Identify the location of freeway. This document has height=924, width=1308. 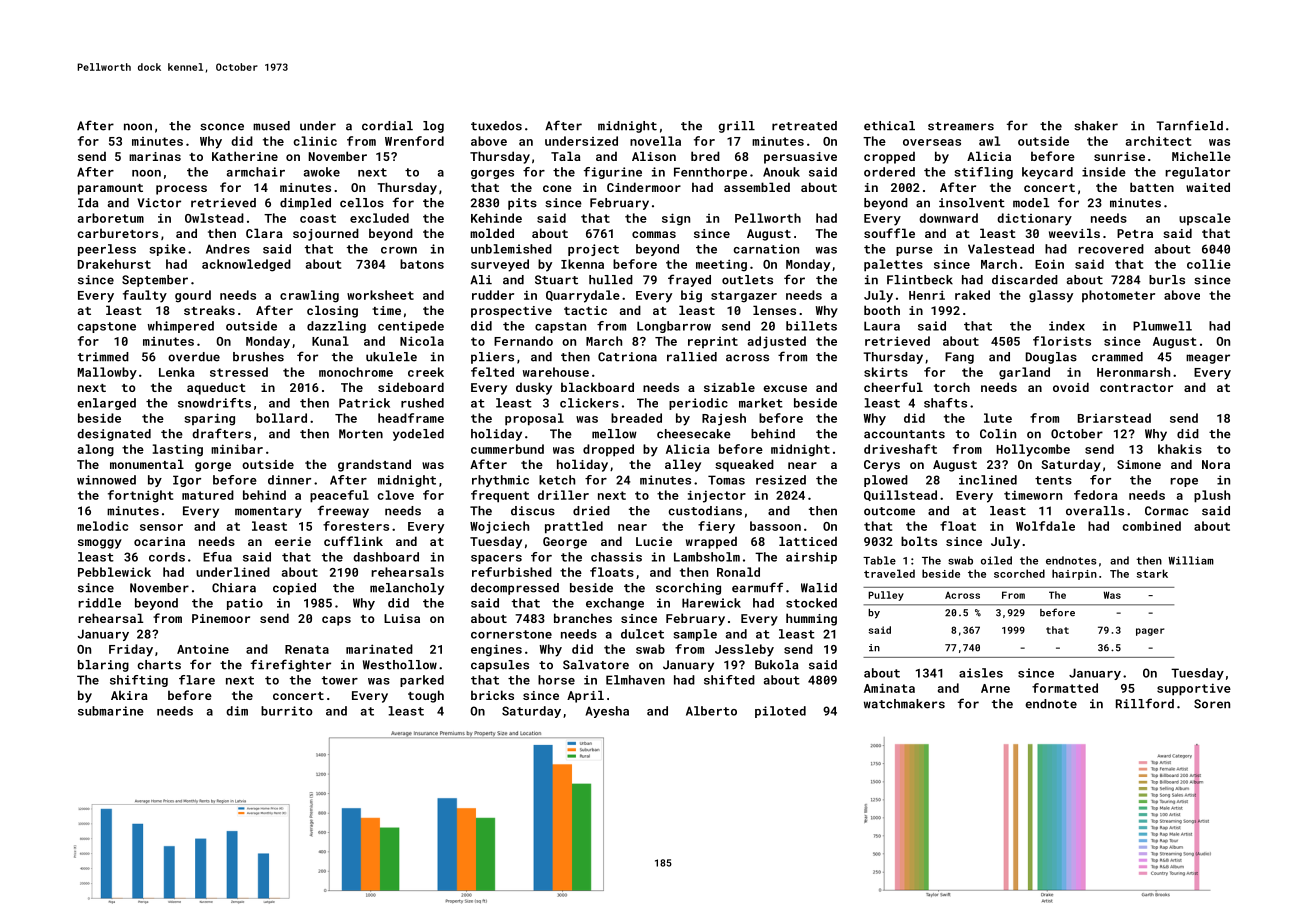
(343, 511).
